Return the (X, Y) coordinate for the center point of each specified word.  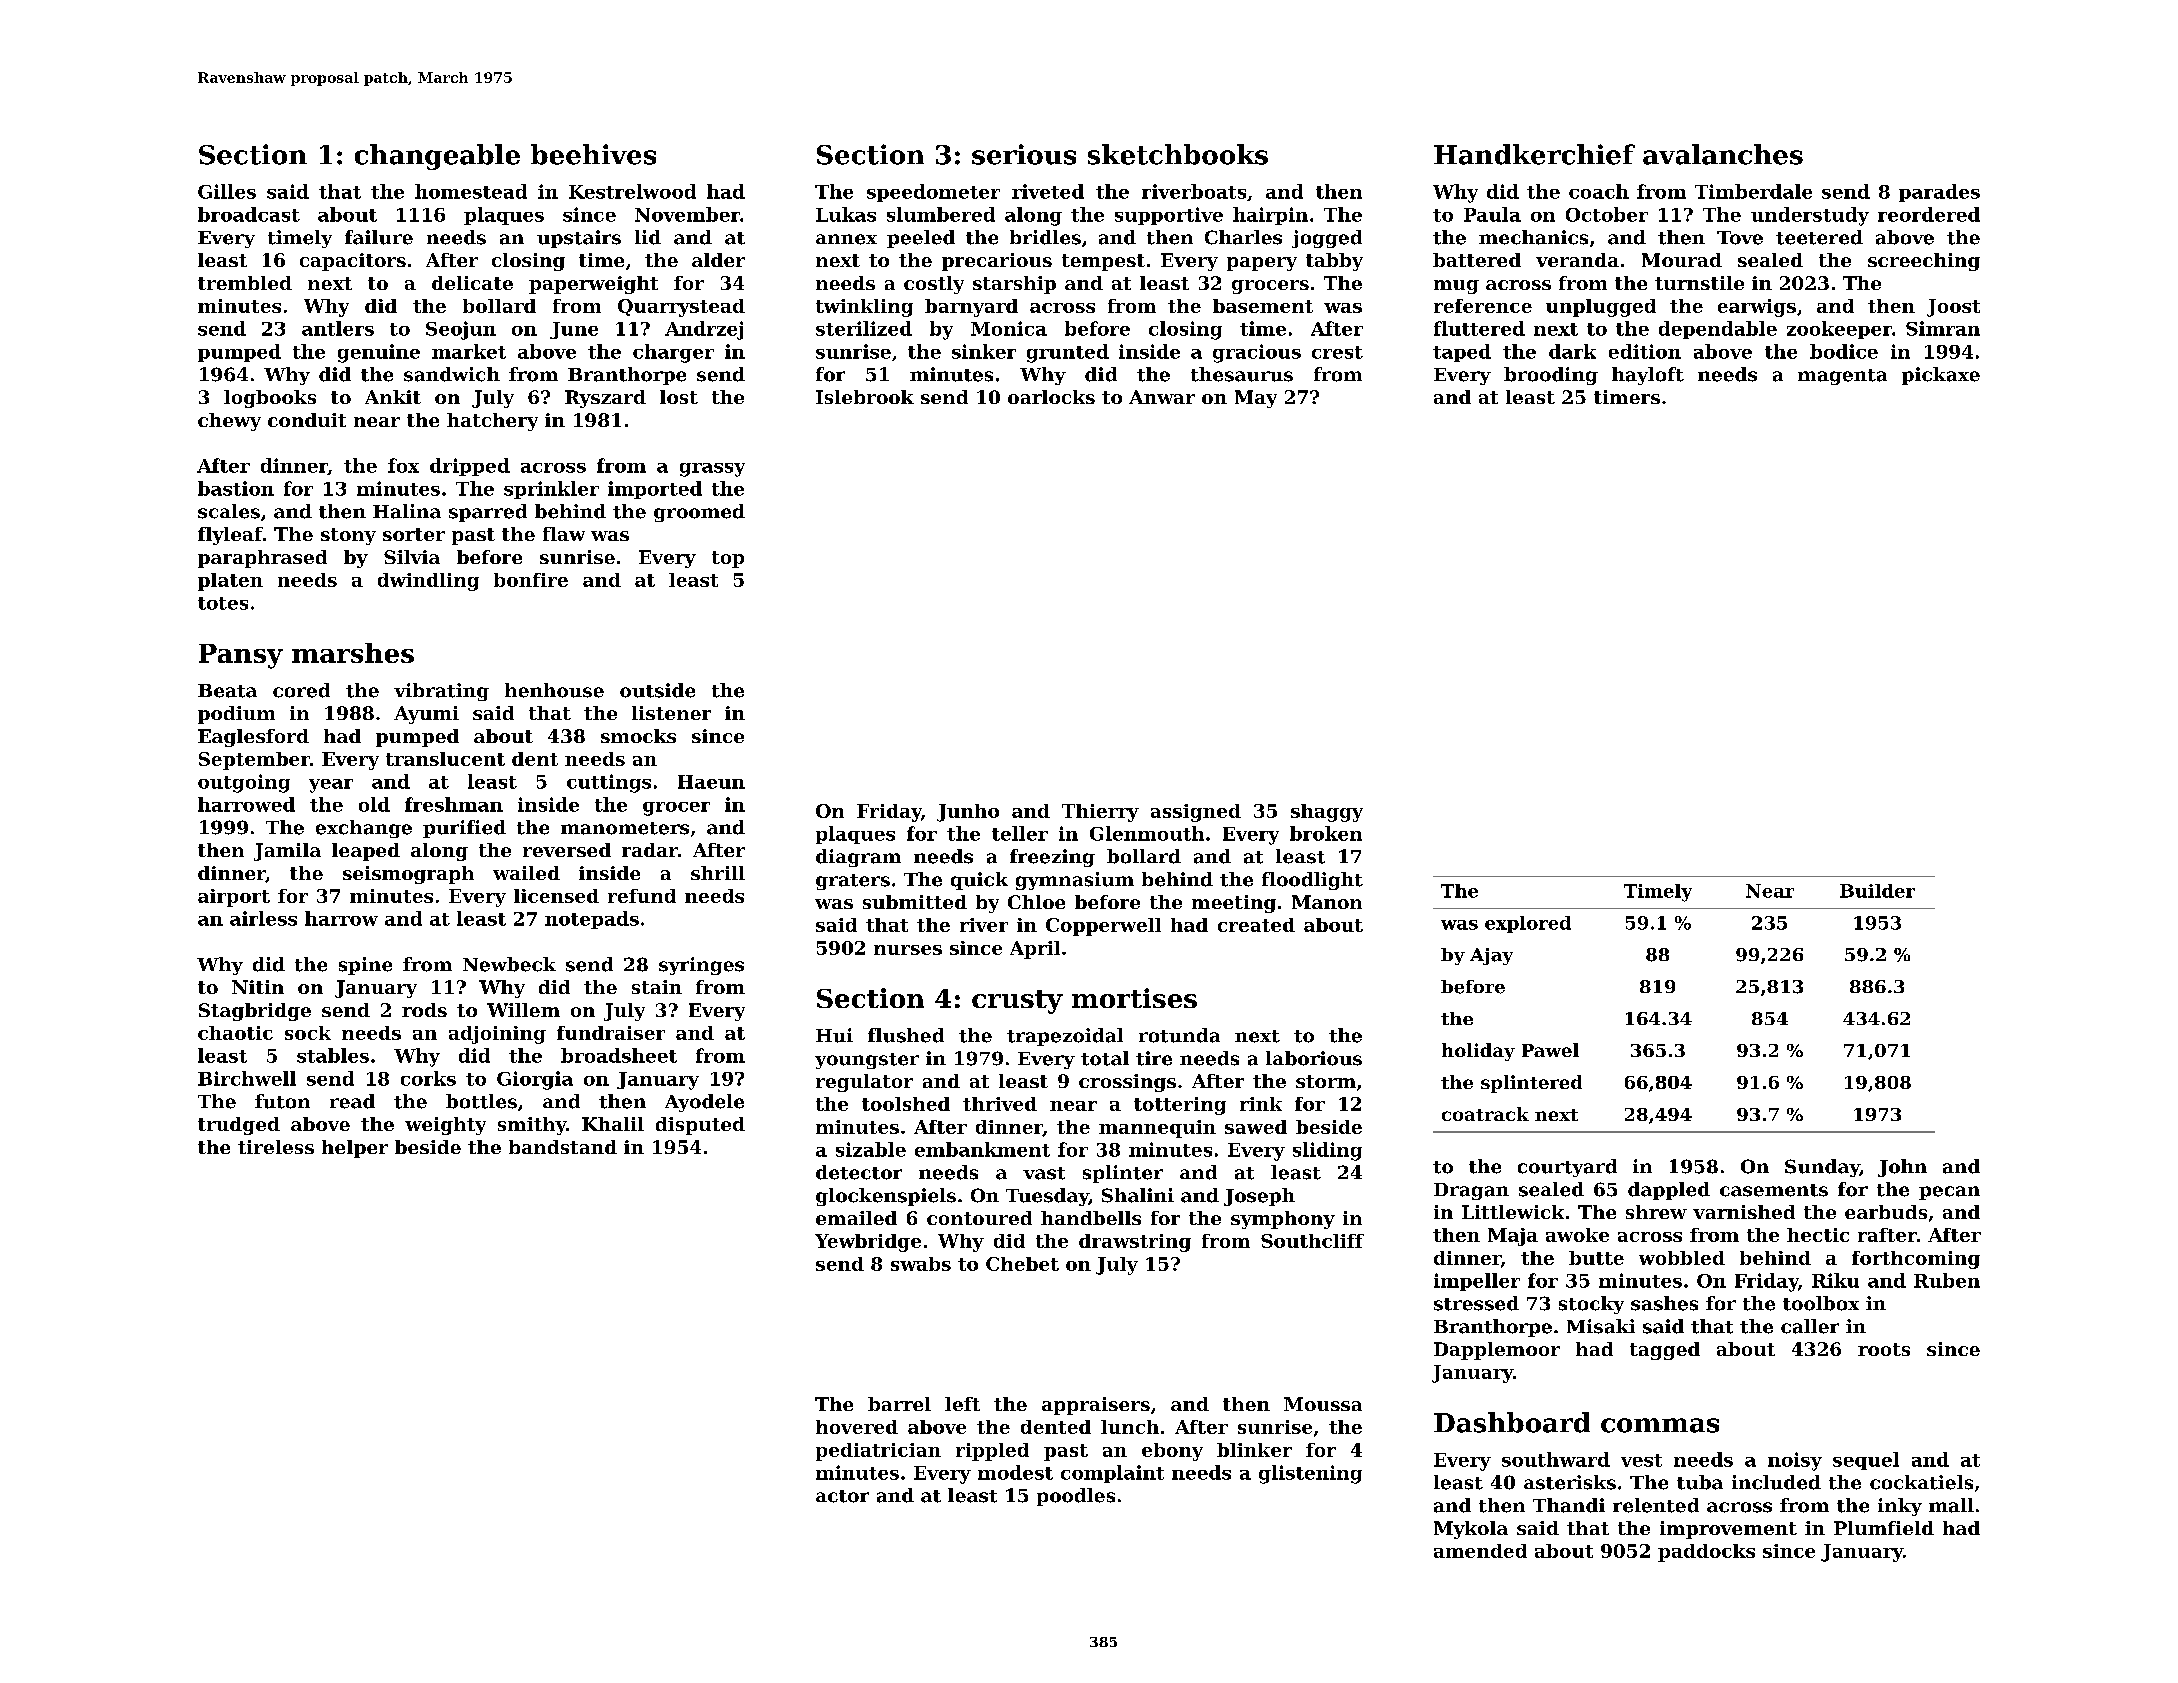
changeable (437, 157)
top (728, 559)
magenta (1842, 377)
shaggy (1327, 813)
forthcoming (1916, 1260)
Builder (1877, 891)
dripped (470, 467)
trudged (239, 1126)
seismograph (408, 875)
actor (842, 1496)
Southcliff (1312, 1241)
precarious (997, 262)
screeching (1924, 262)
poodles (1076, 1497)
